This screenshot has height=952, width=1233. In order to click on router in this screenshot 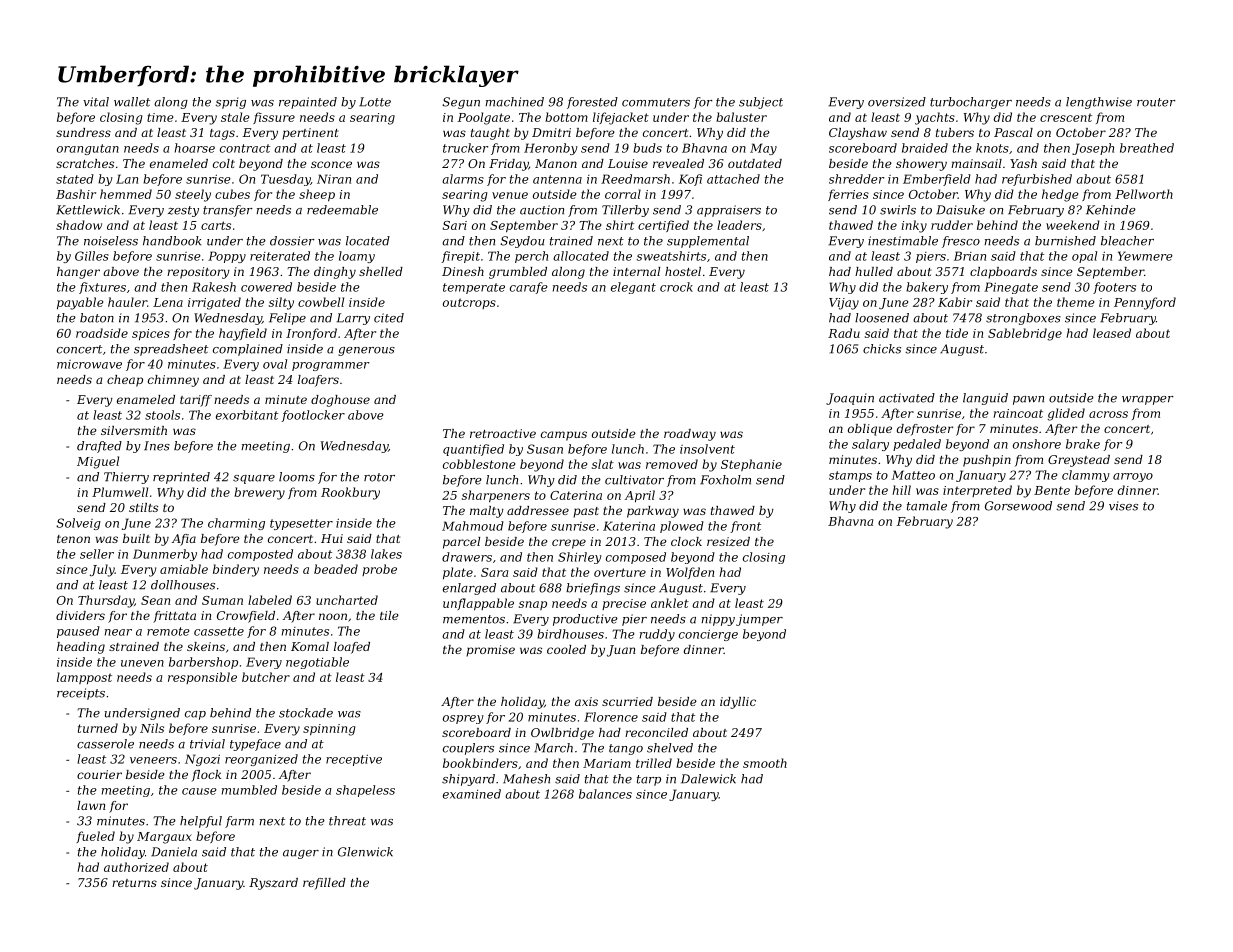, I will do `click(1156, 102)`.
